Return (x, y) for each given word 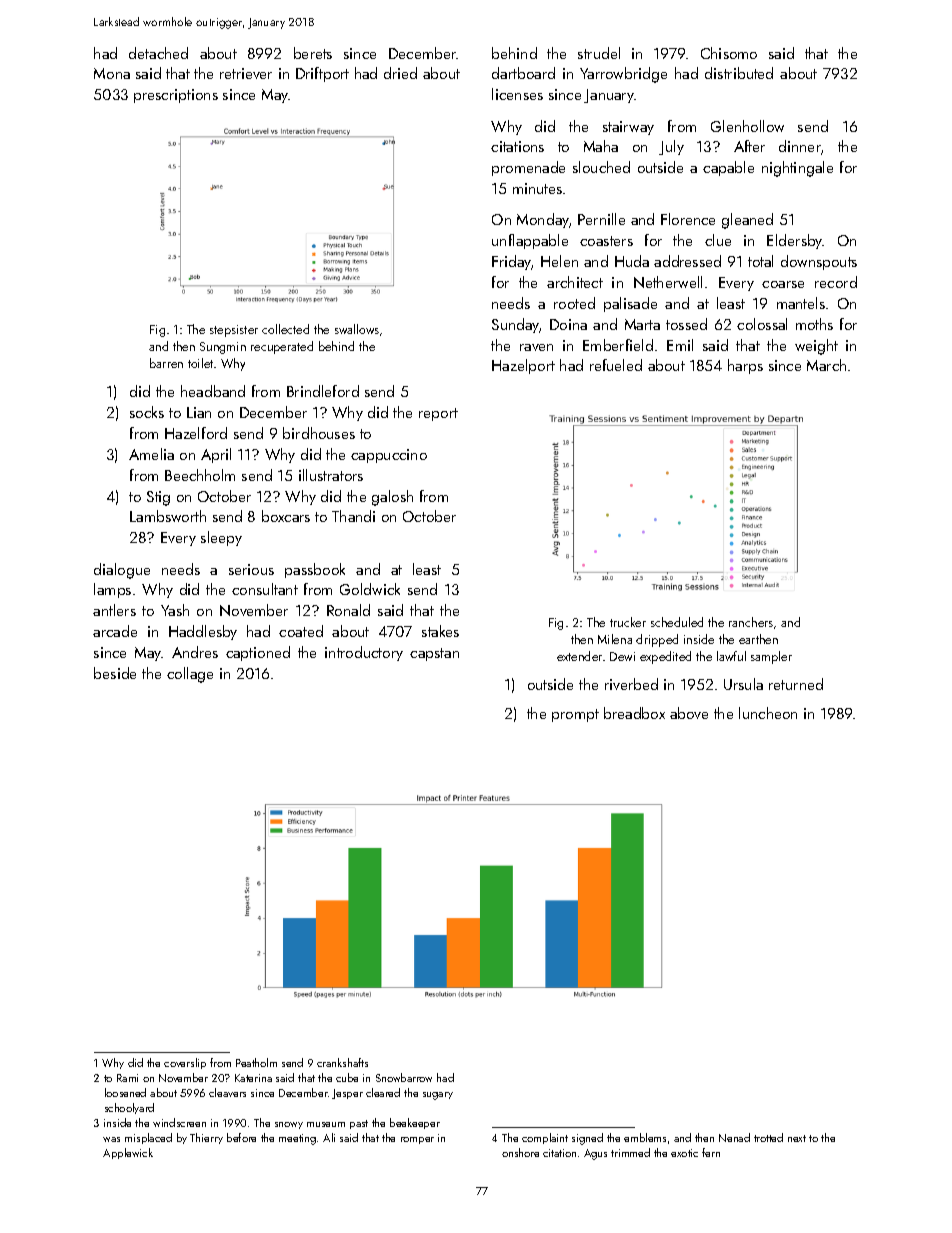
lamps (112, 590)
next (797, 1138)
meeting (297, 1139)
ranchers (751, 622)
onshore (520, 1152)
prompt (575, 715)
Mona (112, 73)
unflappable (530, 241)
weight (816, 347)
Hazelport (523, 366)
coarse (783, 284)
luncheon (768, 713)
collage (190, 675)
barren (166, 363)
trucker (628, 622)
